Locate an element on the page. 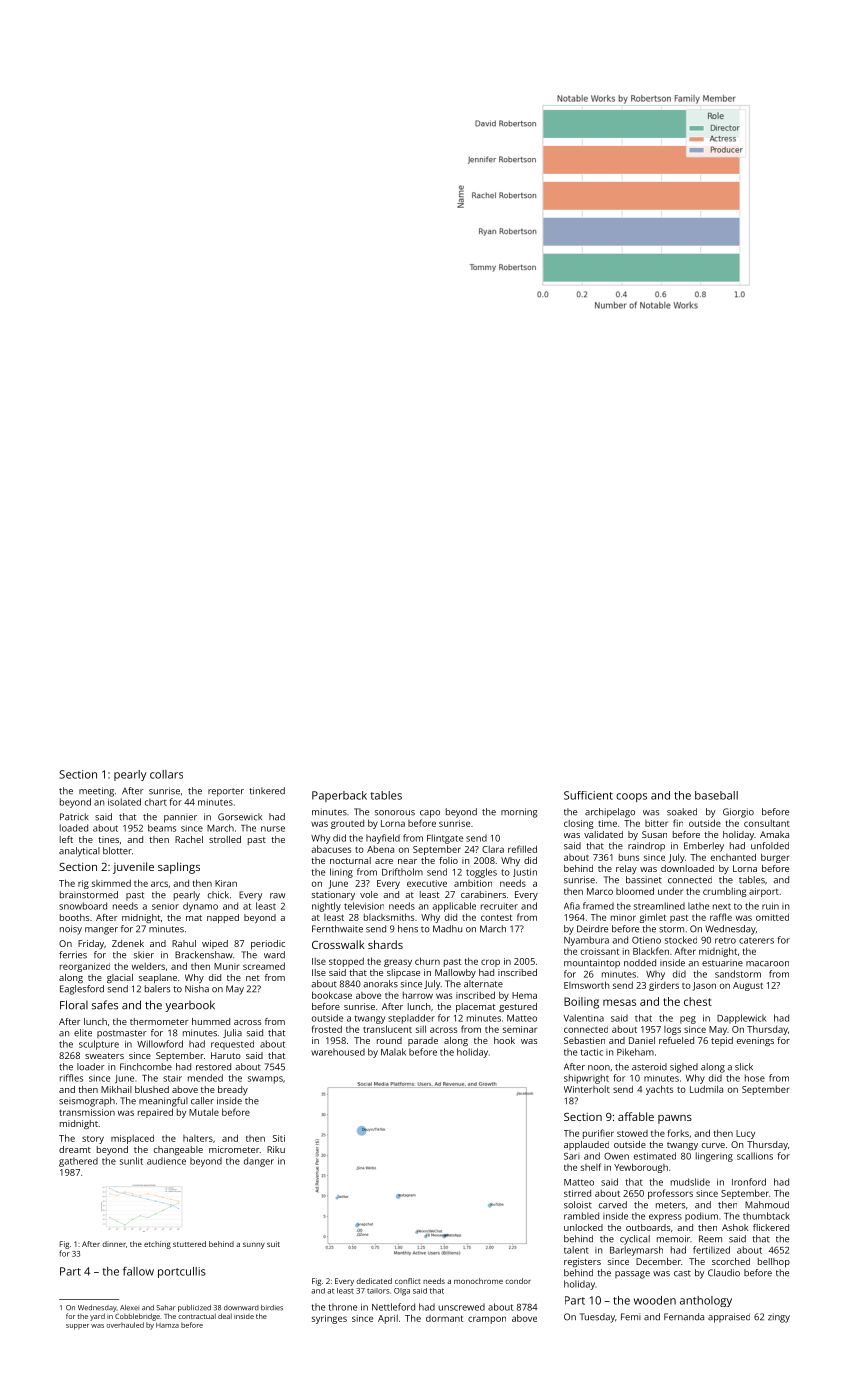  parade is located at coordinates (423, 1041).
